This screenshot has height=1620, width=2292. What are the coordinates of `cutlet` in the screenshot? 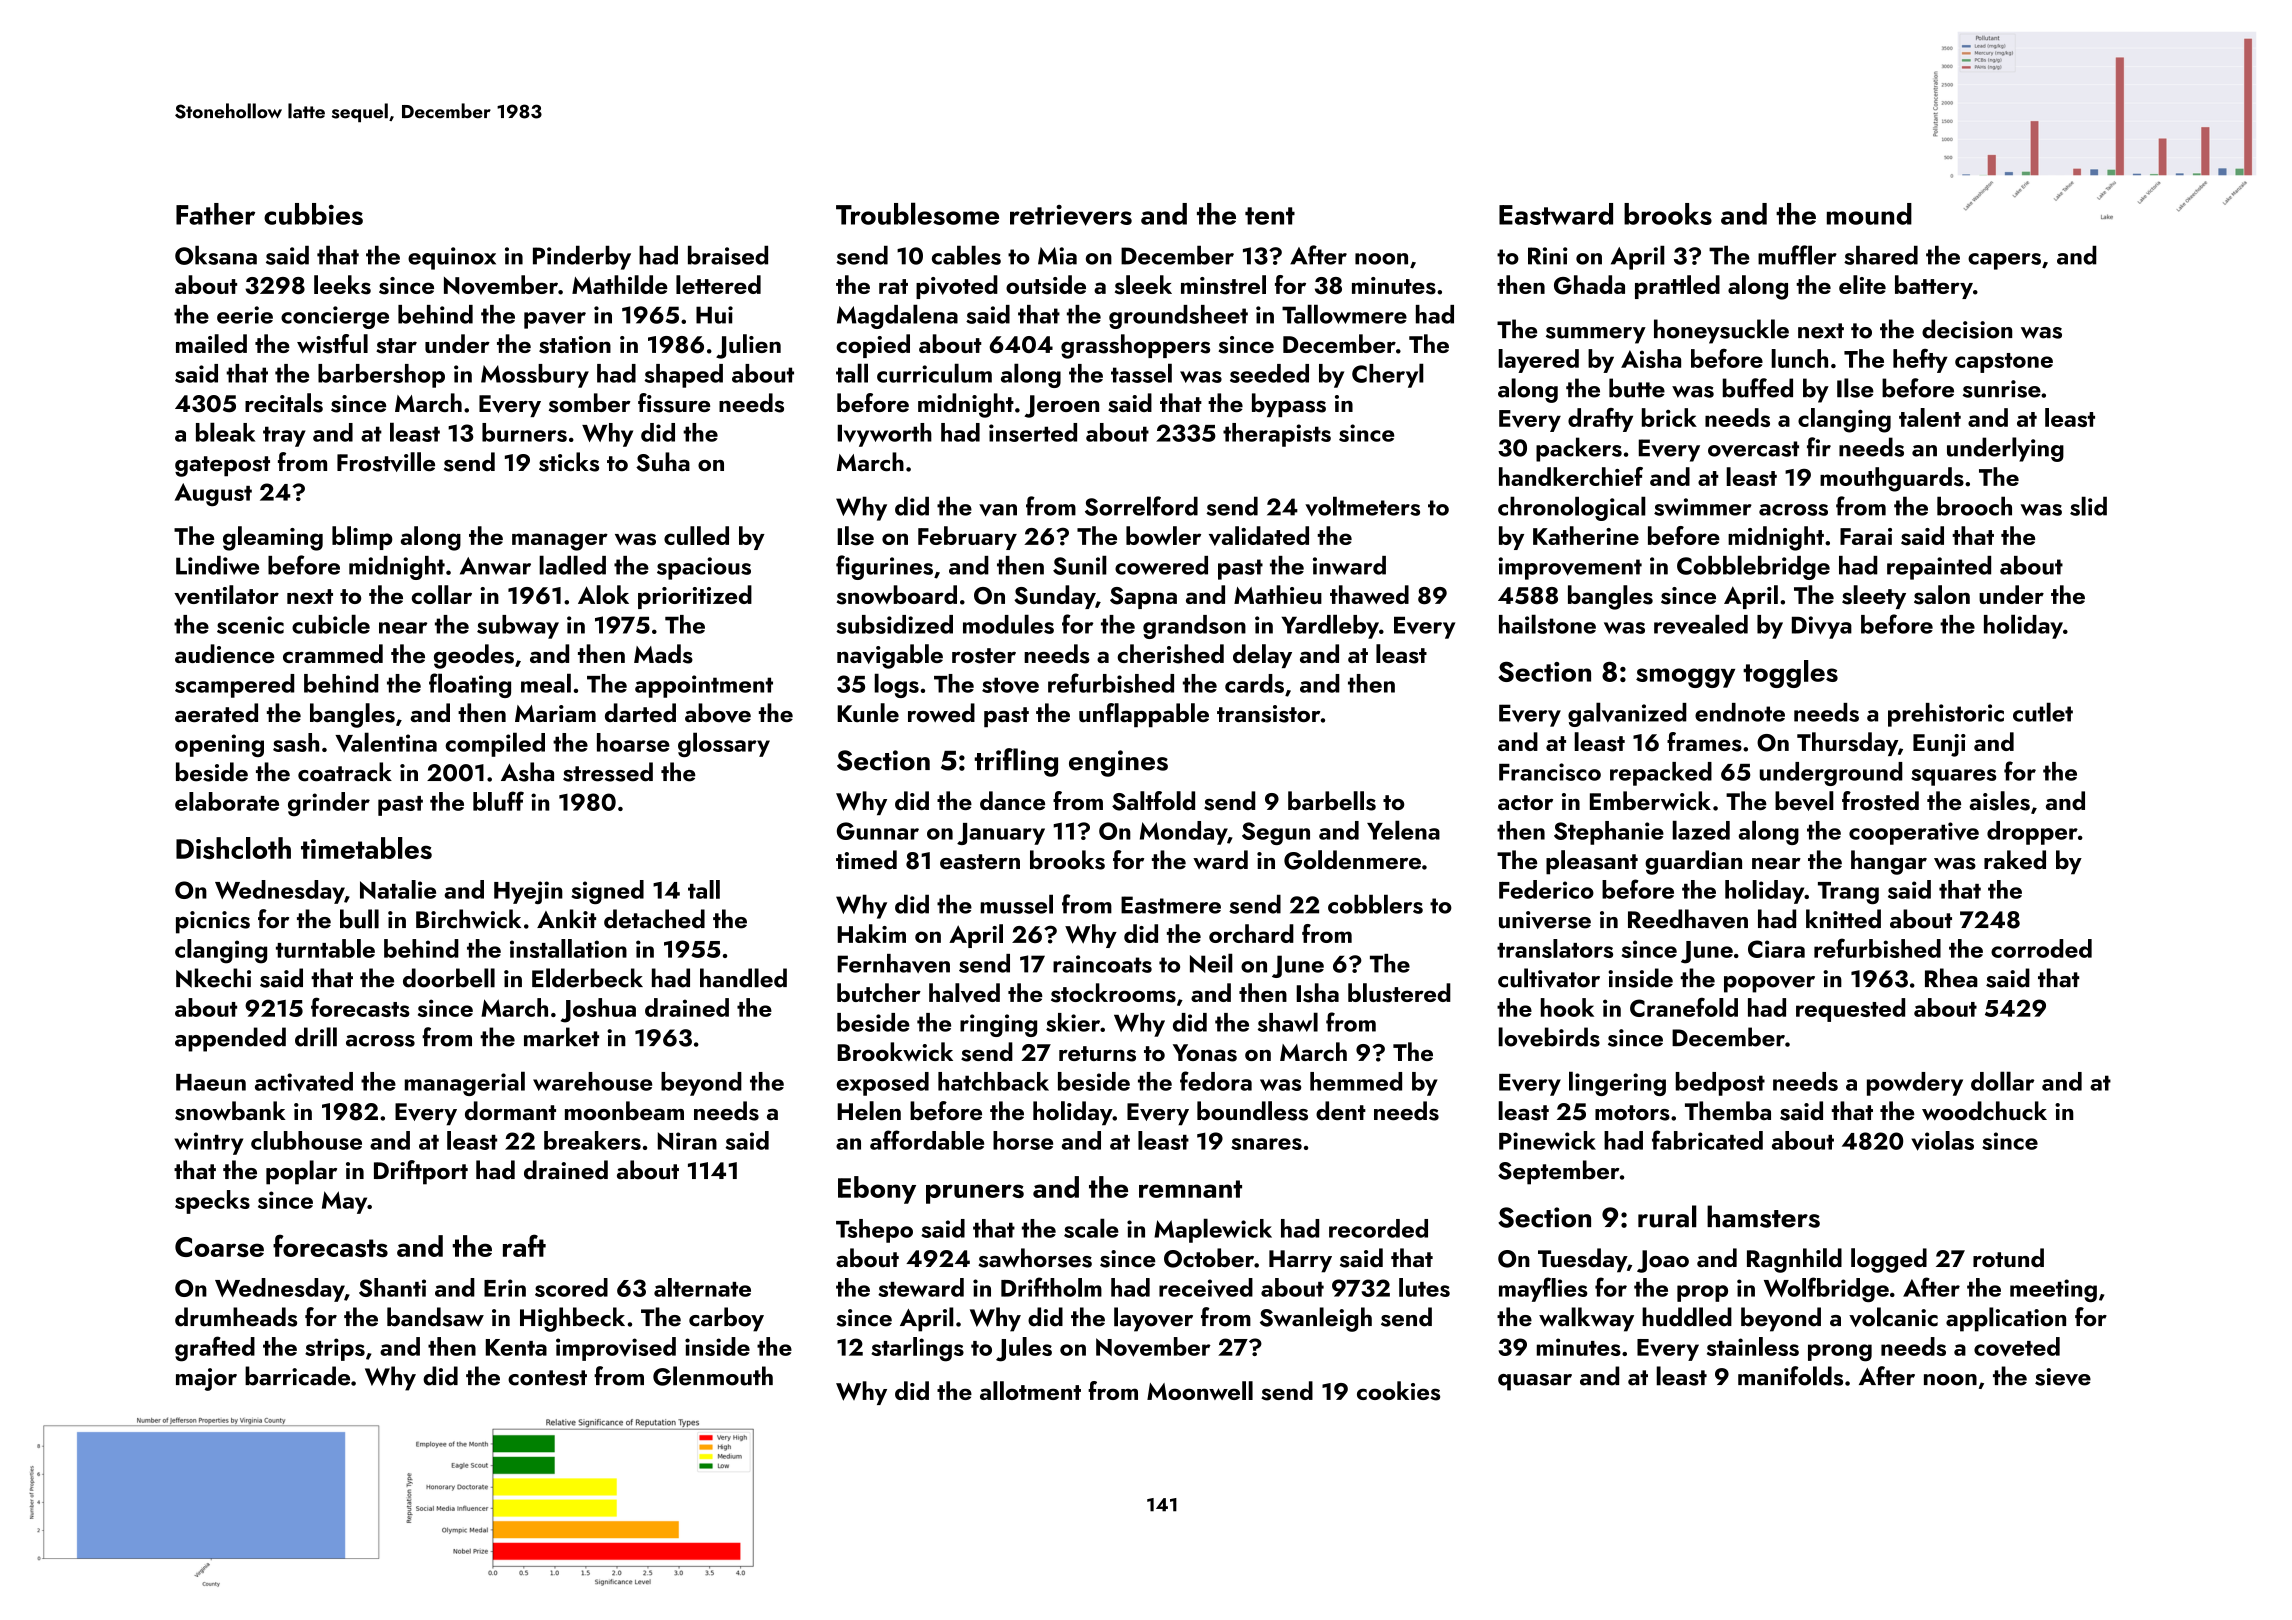 It's located at (2043, 712).
